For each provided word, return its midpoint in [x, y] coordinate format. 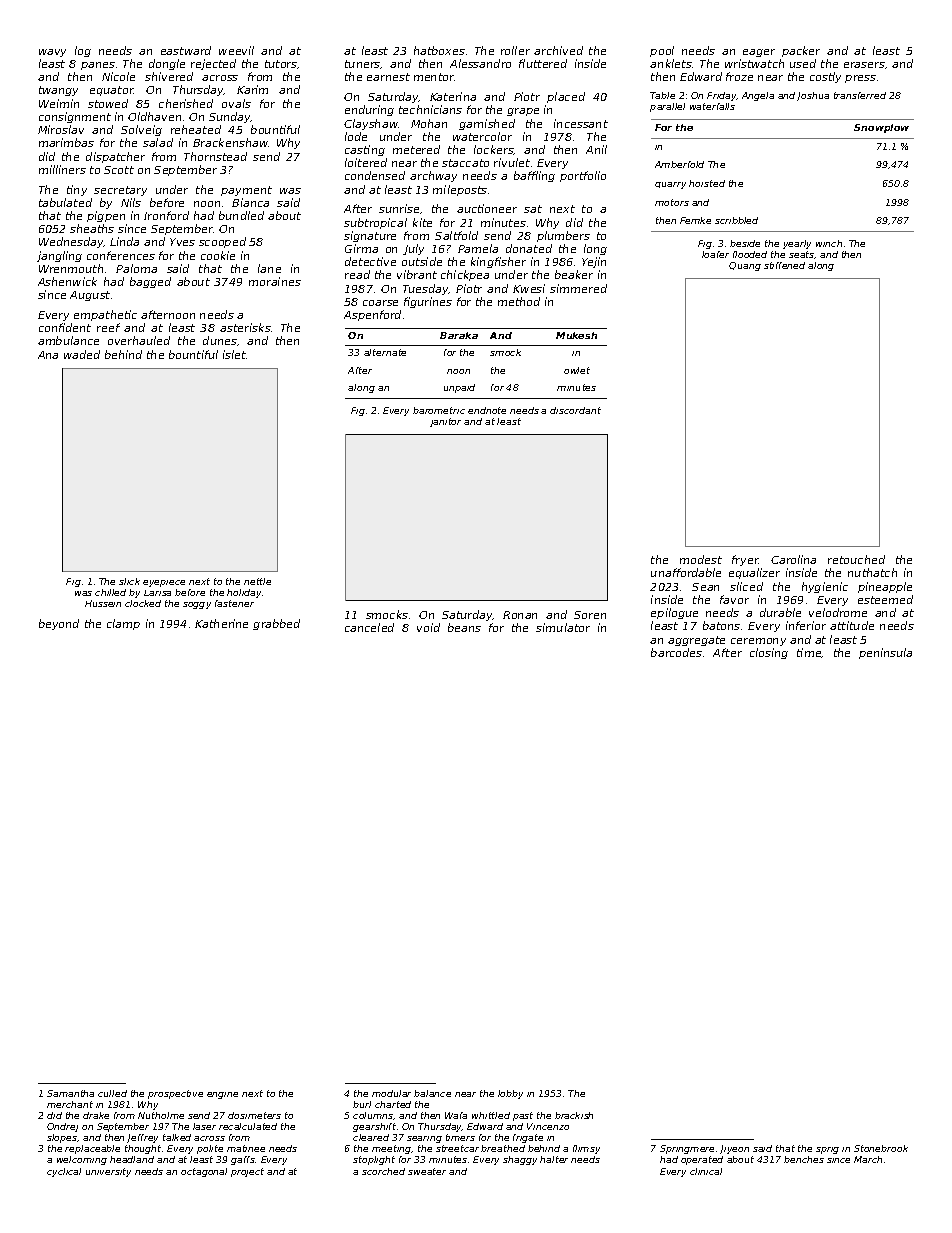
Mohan [429, 123]
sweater [427, 1171]
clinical [706, 1171]
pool [662, 51]
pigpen [106, 216]
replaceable [92, 1149]
